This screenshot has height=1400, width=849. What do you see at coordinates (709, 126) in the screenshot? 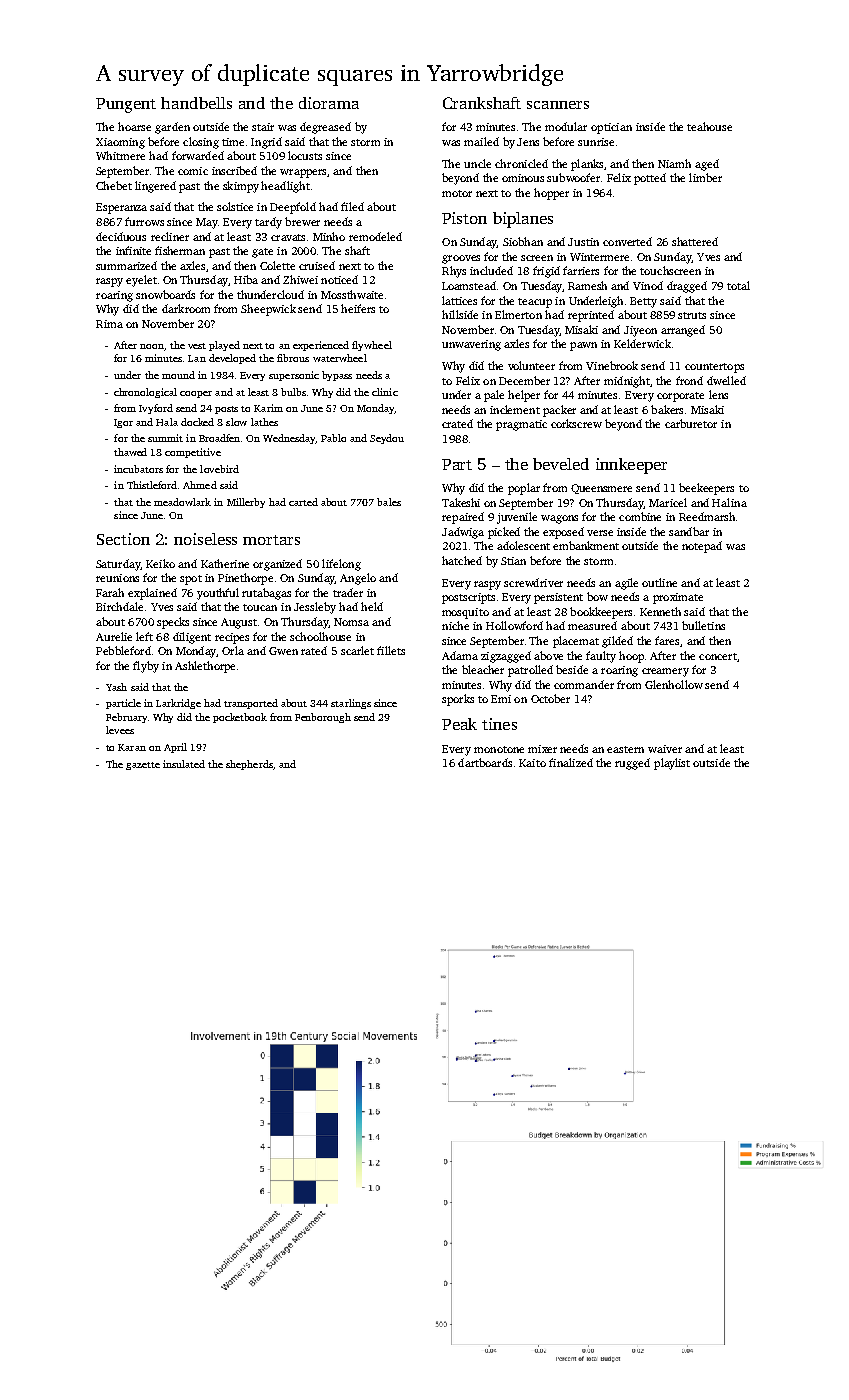
I see `teahouse` at bounding box center [709, 126].
